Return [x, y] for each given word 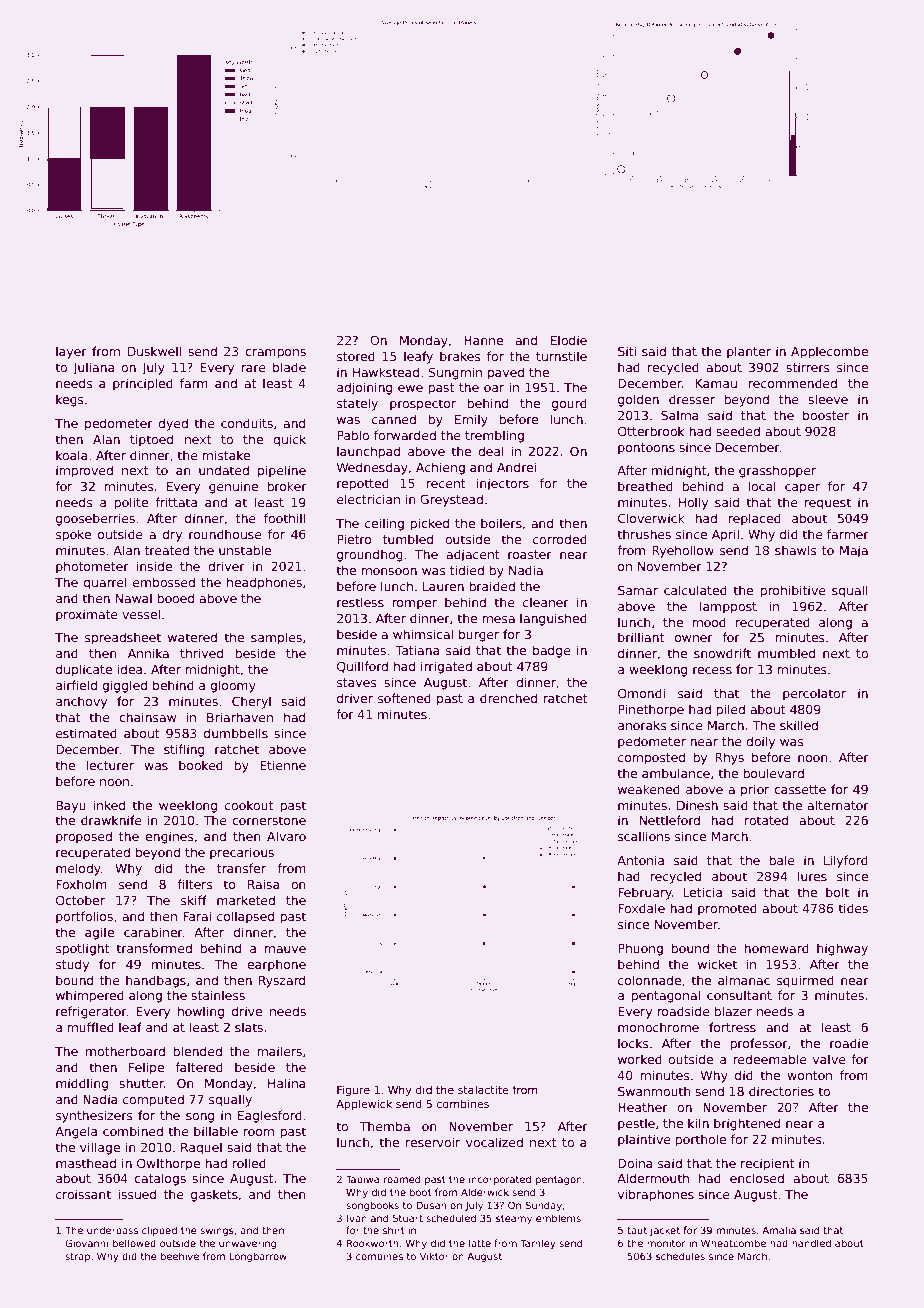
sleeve [828, 399]
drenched [508, 698]
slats [249, 1027]
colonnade [649, 980]
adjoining [364, 388]
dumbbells [236, 733]
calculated [695, 590]
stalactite [483, 1089]
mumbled [786, 653]
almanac [744, 980]
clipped [159, 1231]
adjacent [473, 555]
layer [71, 352]
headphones [264, 583]
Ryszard [282, 981]
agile [99, 933]
